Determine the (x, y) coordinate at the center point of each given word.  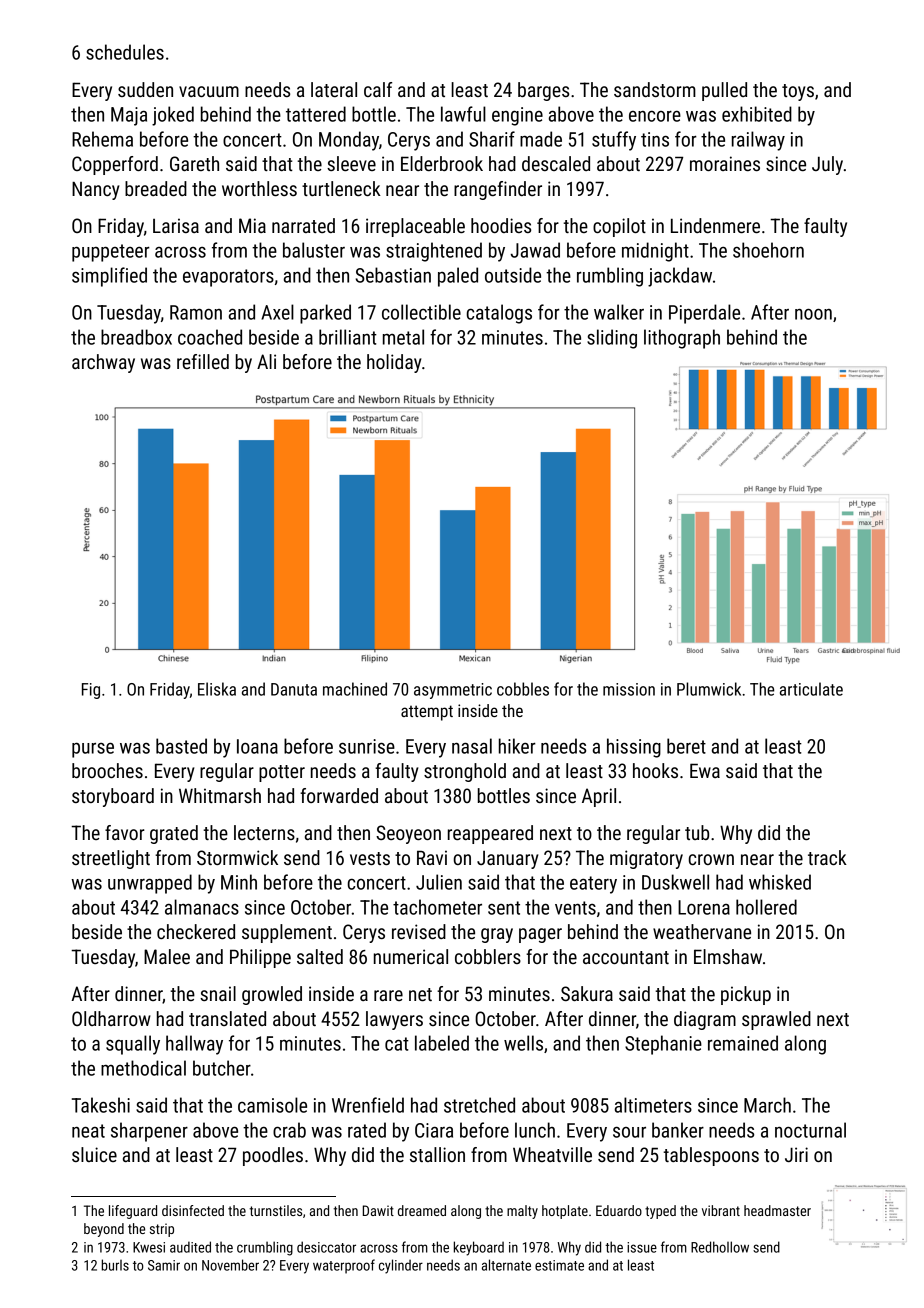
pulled (724, 91)
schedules (125, 52)
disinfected (193, 1210)
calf (378, 89)
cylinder (401, 1266)
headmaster (777, 1210)
